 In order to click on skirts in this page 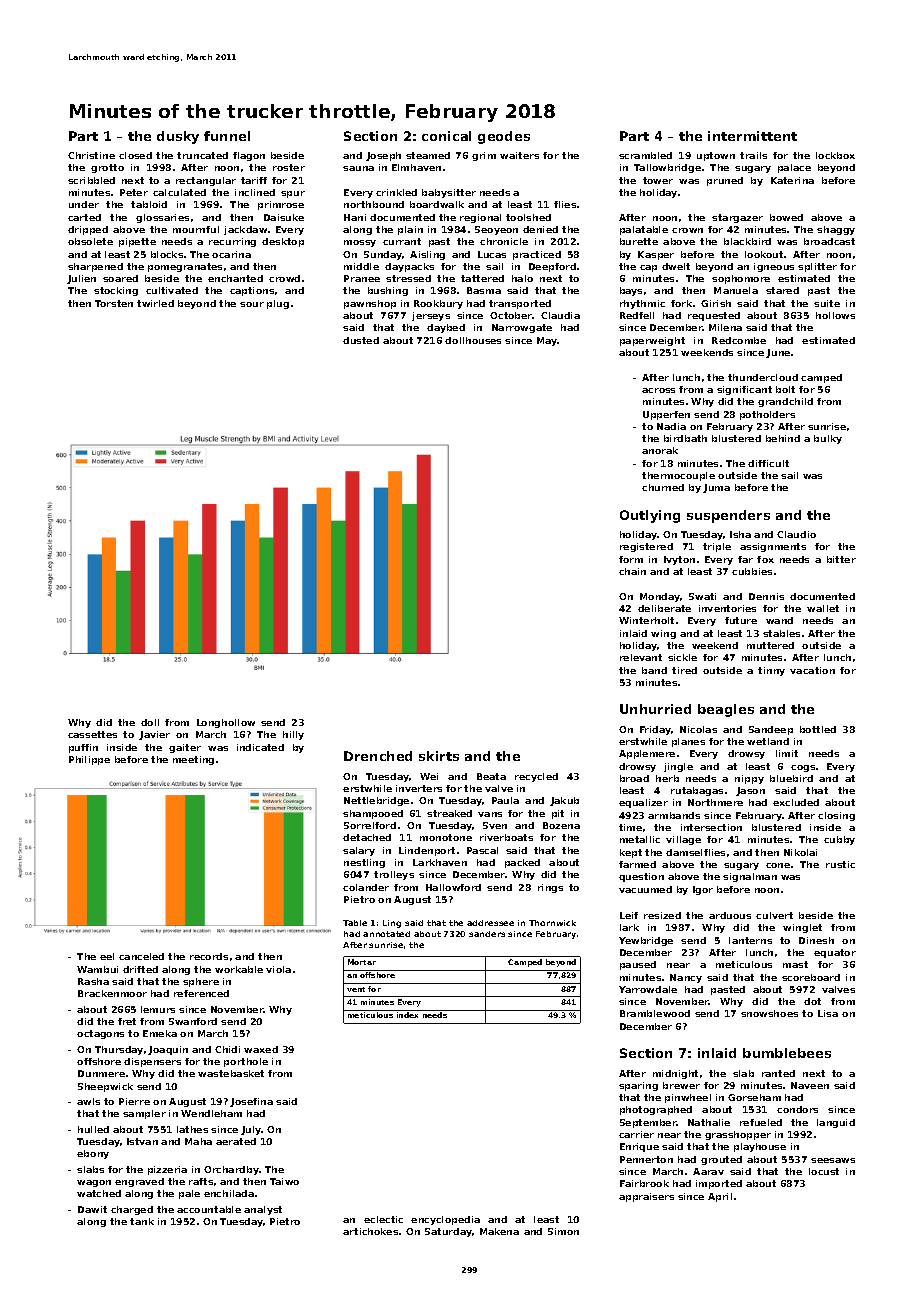, I will do `click(439, 756)`.
